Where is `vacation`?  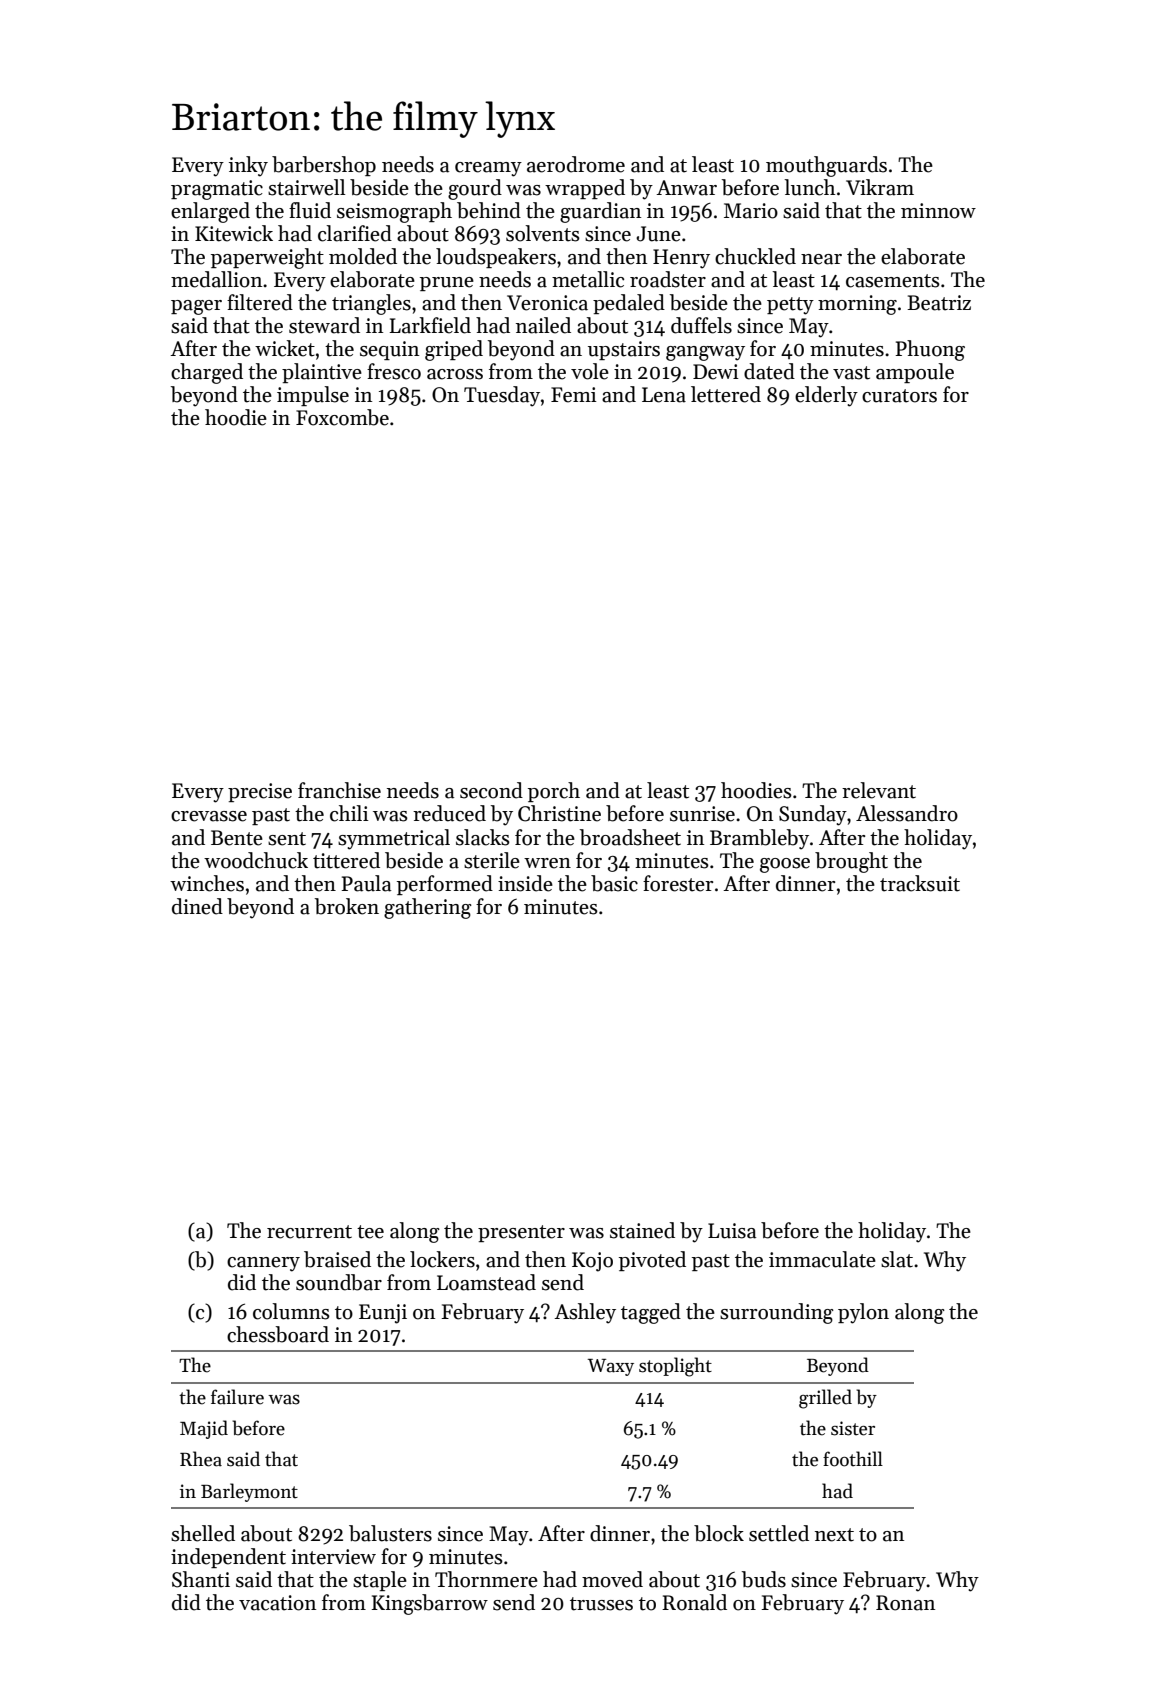 vacation is located at coordinates (277, 1603).
